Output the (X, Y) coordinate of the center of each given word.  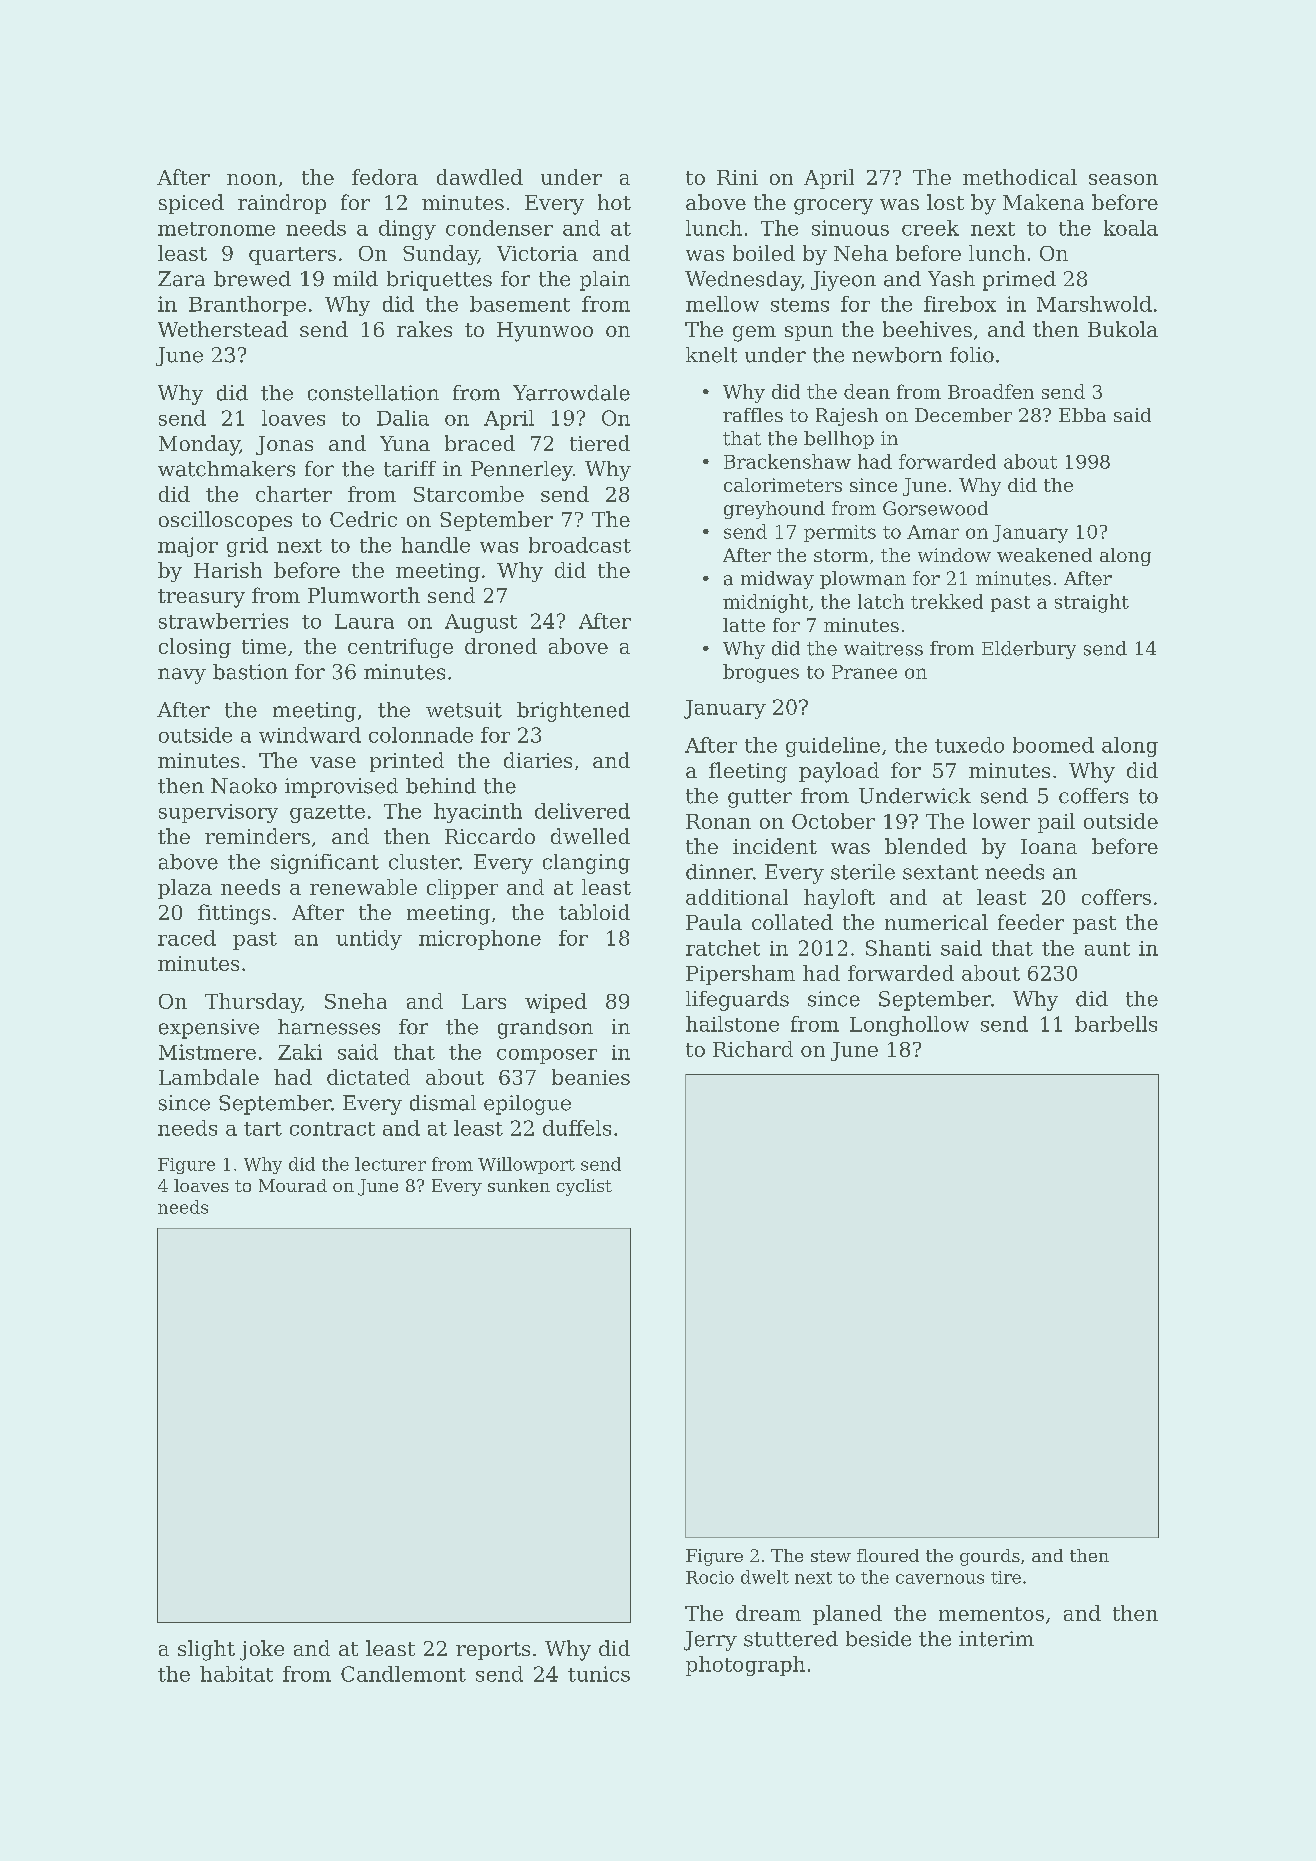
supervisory (218, 813)
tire (1006, 1577)
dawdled (480, 177)
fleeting (748, 772)
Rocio (710, 1577)
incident (775, 846)
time (264, 646)
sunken (519, 1185)
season (1123, 179)
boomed (1053, 745)
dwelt (765, 1577)
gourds (990, 1557)
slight (206, 1650)
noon (252, 179)
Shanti (898, 948)
